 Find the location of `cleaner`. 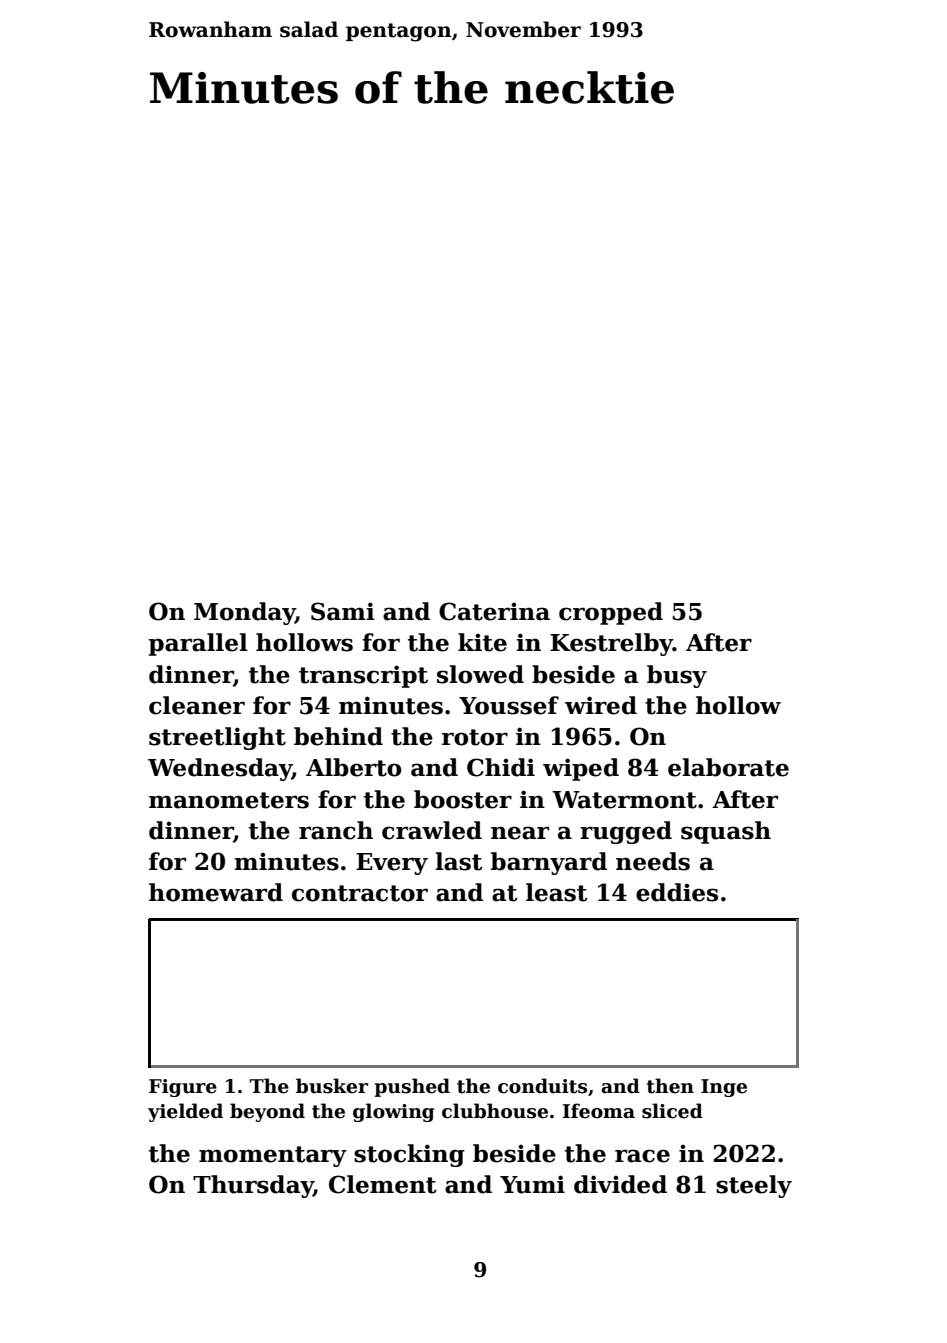

cleaner is located at coordinates (197, 705).
